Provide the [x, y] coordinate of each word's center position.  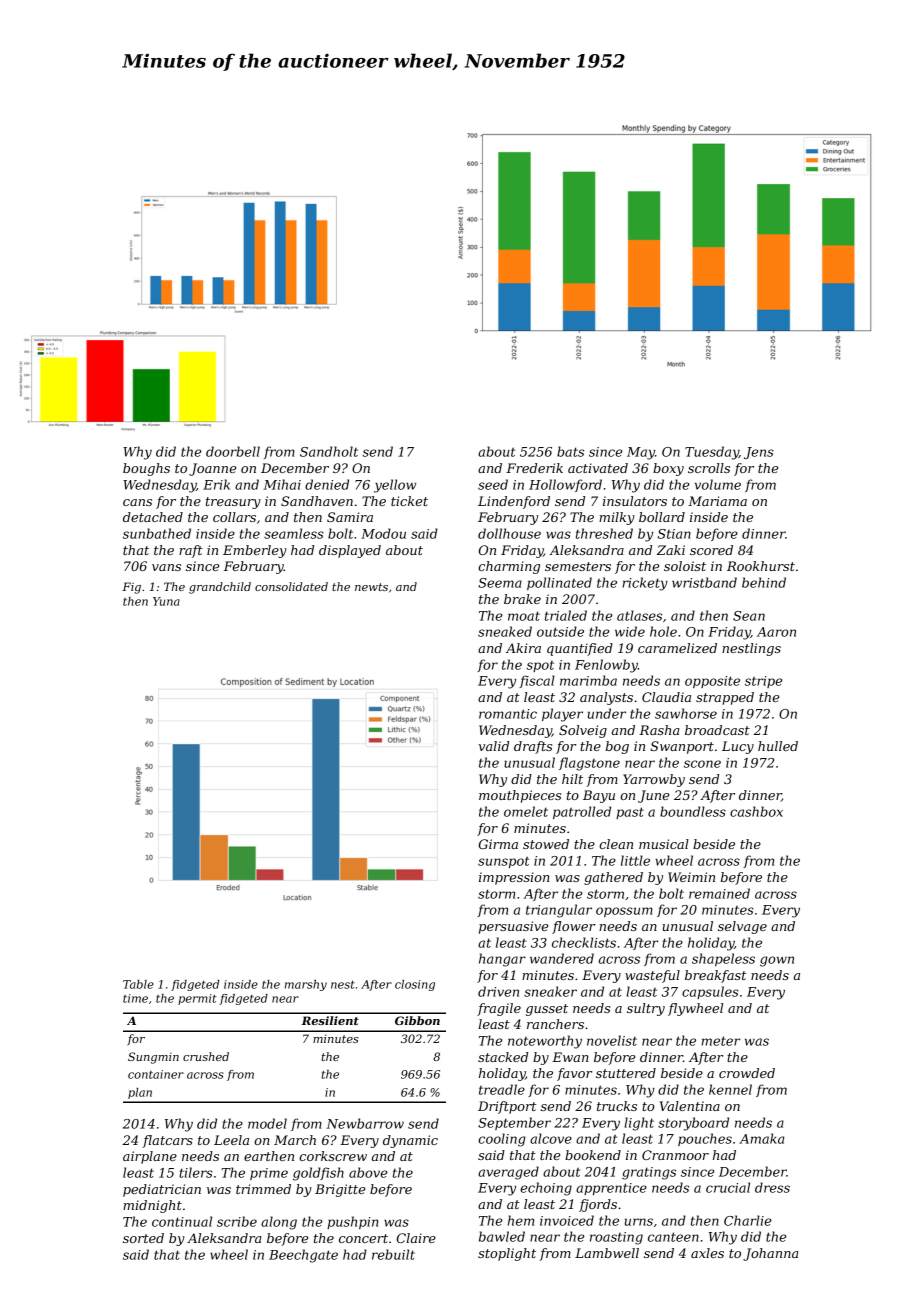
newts [371, 587]
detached [153, 517]
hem [521, 1220]
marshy [306, 985]
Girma [498, 844]
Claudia [666, 697]
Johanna [771, 1254]
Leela [231, 1140]
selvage [742, 927]
